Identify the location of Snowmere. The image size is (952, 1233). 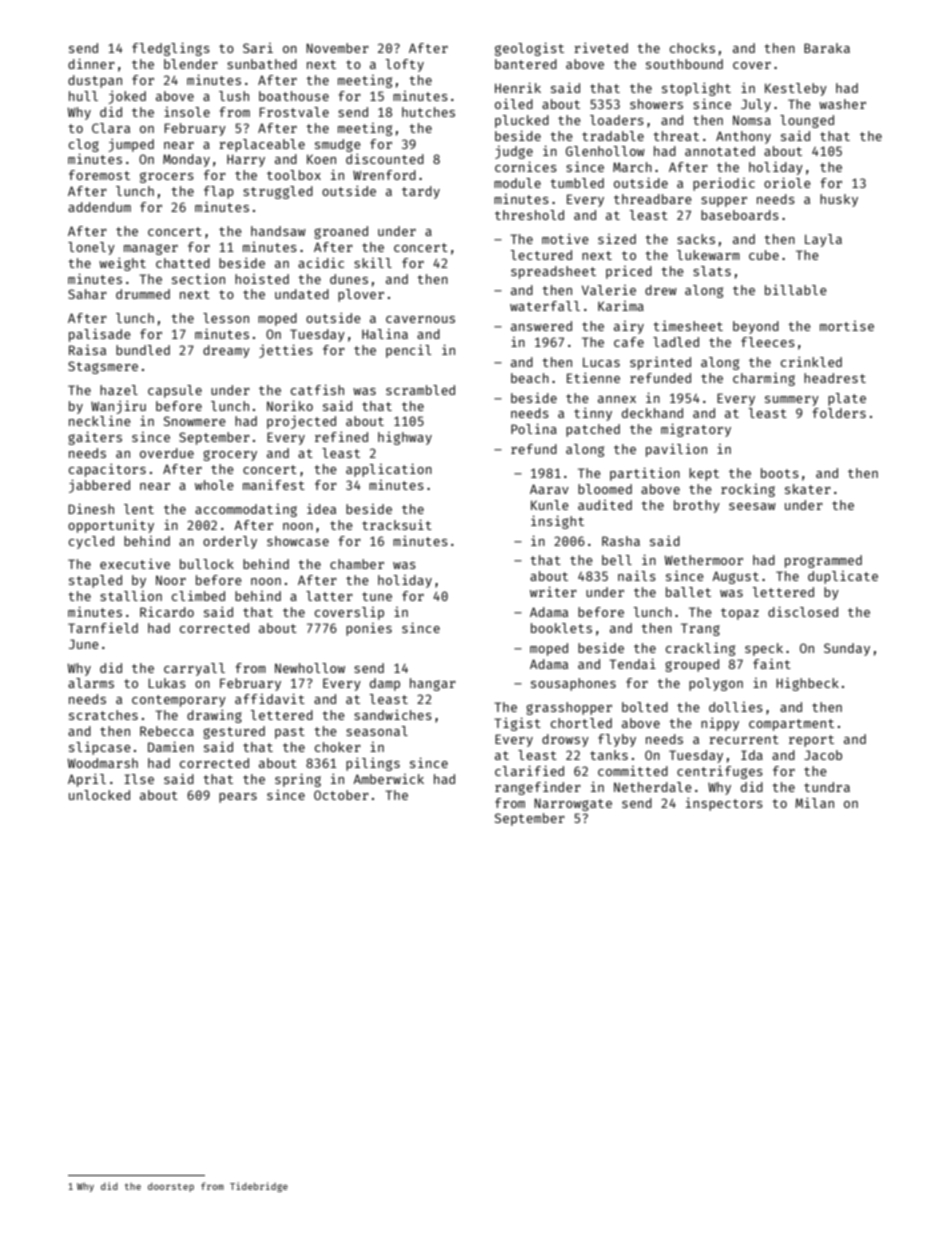
(195, 421).
